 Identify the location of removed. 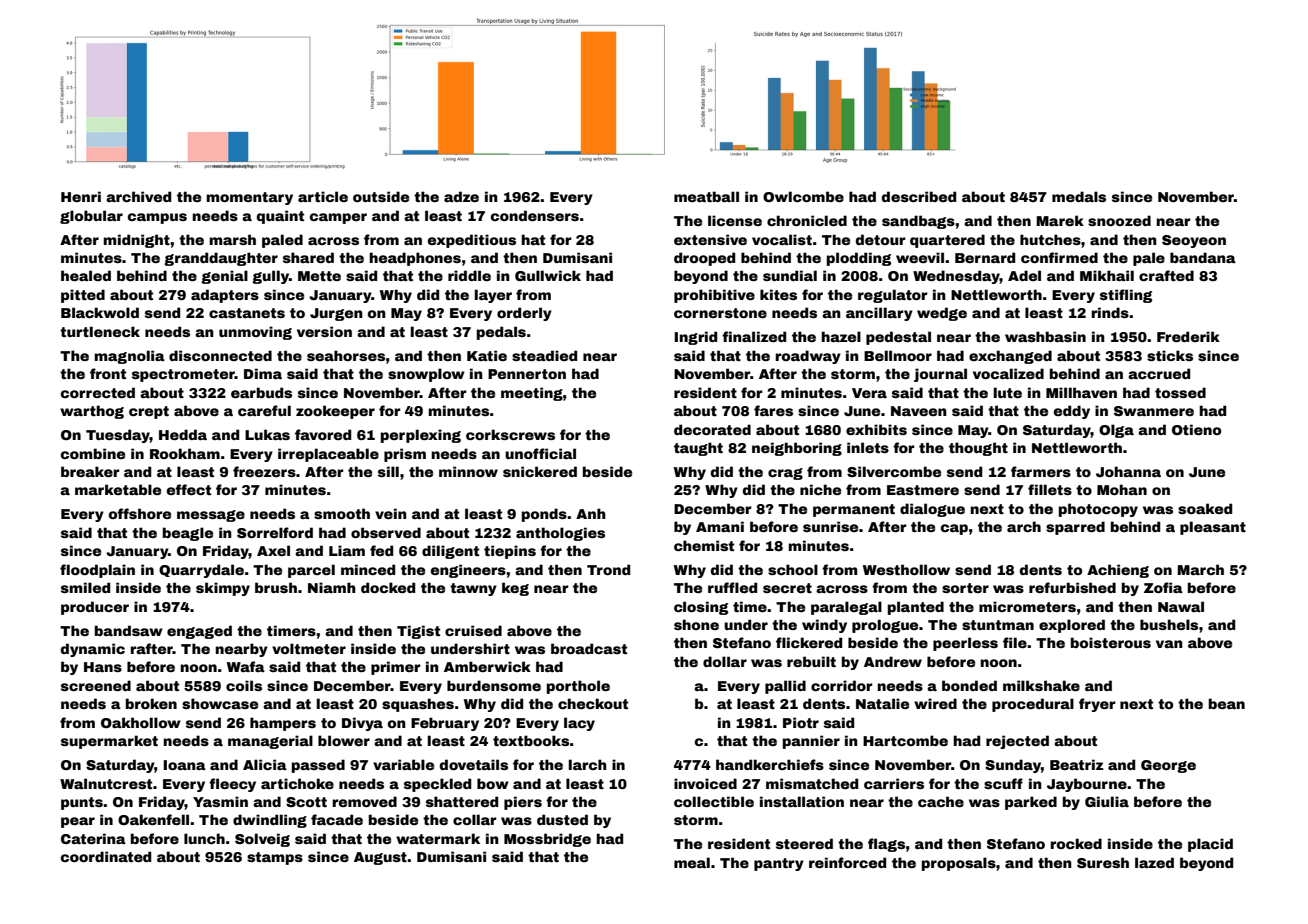
(364, 801).
